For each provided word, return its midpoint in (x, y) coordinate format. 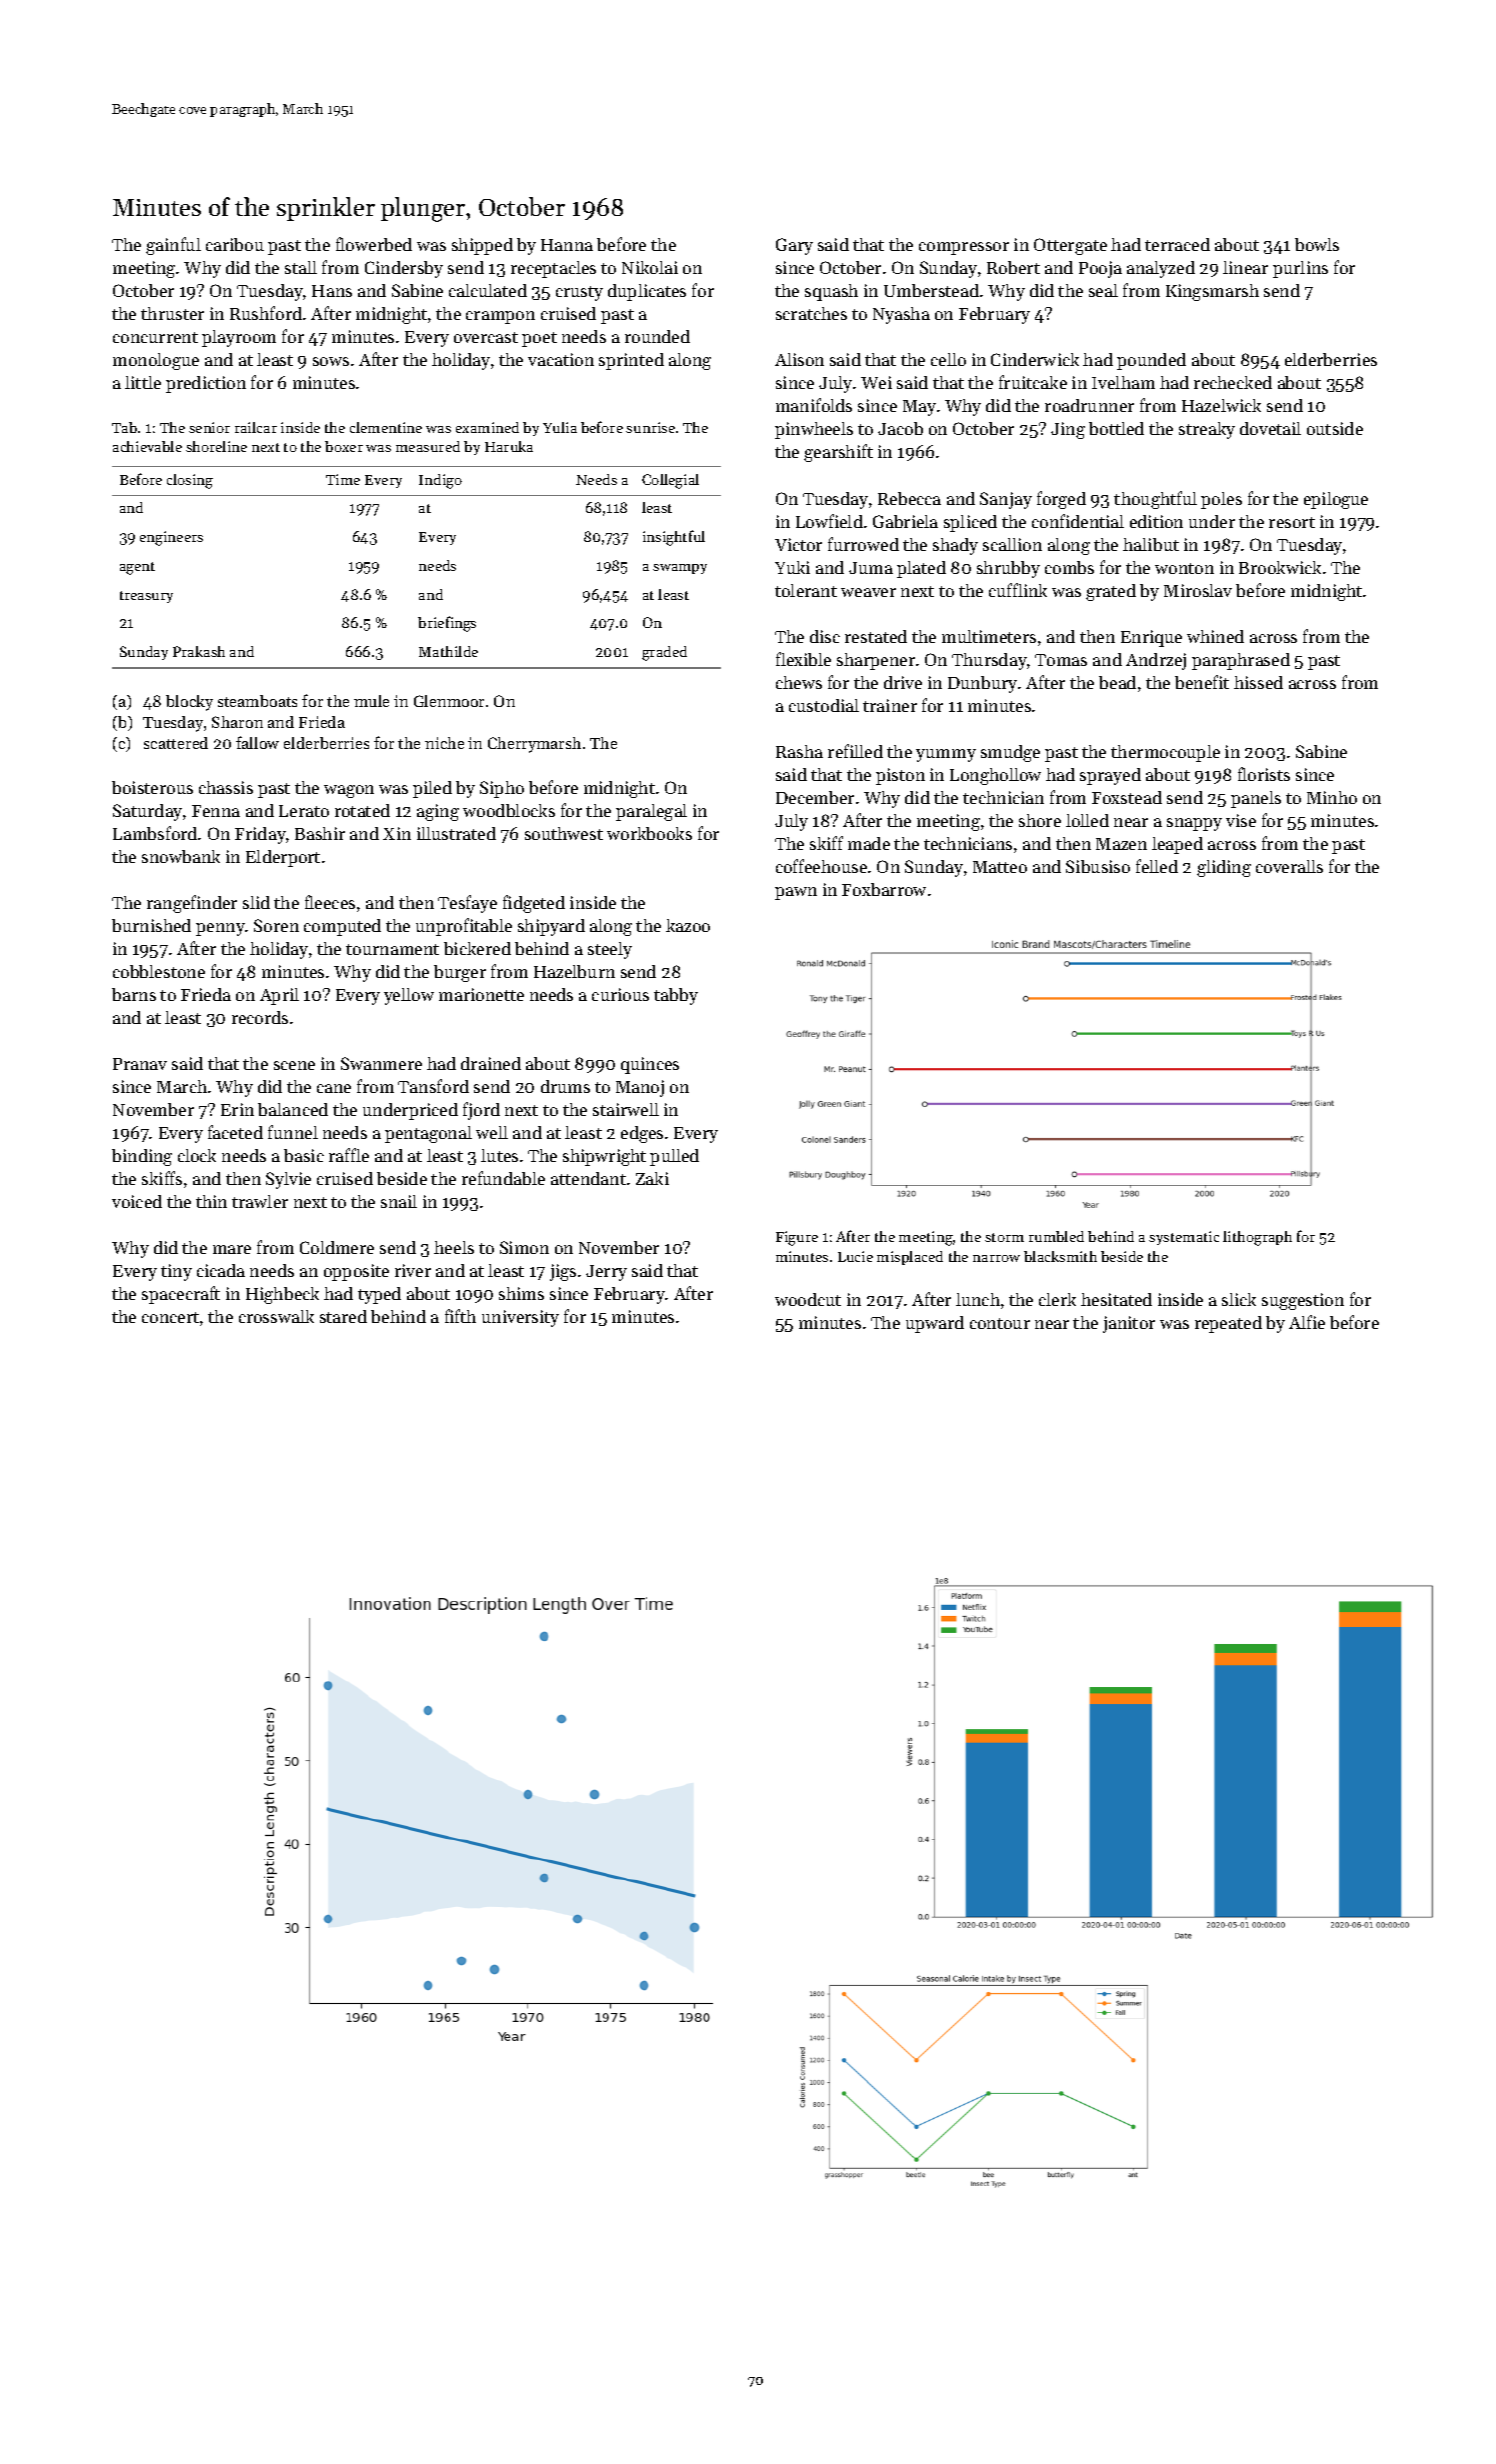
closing (190, 481)
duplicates (647, 292)
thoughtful (1155, 500)
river (413, 1270)
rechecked (1233, 382)
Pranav (140, 1064)
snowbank (181, 856)
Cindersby (404, 269)
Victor (798, 544)
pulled (674, 1157)
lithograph (1257, 1238)
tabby (676, 996)
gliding (1224, 868)
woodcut (808, 1299)
